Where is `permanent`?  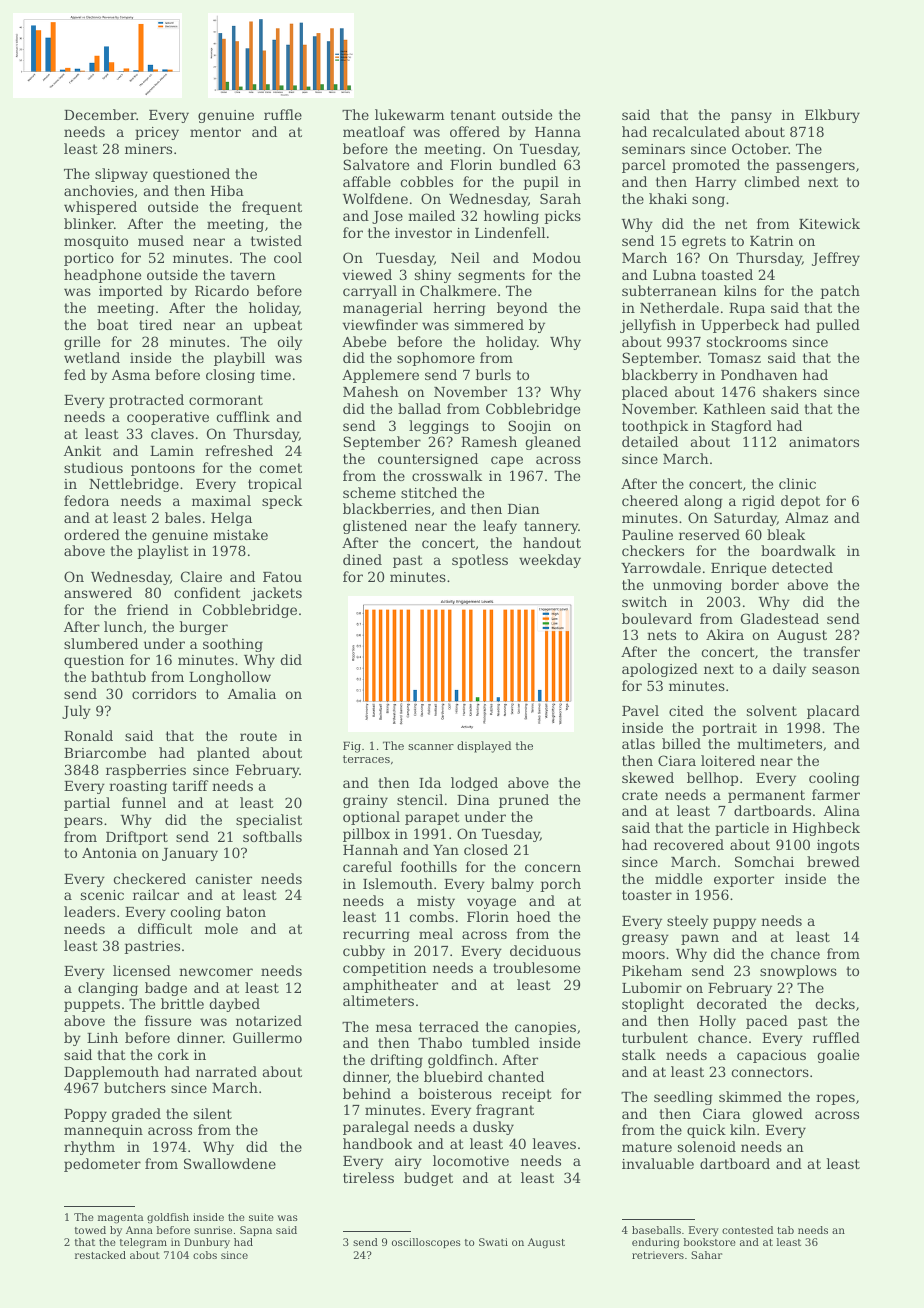
permanent is located at coordinates (766, 796).
